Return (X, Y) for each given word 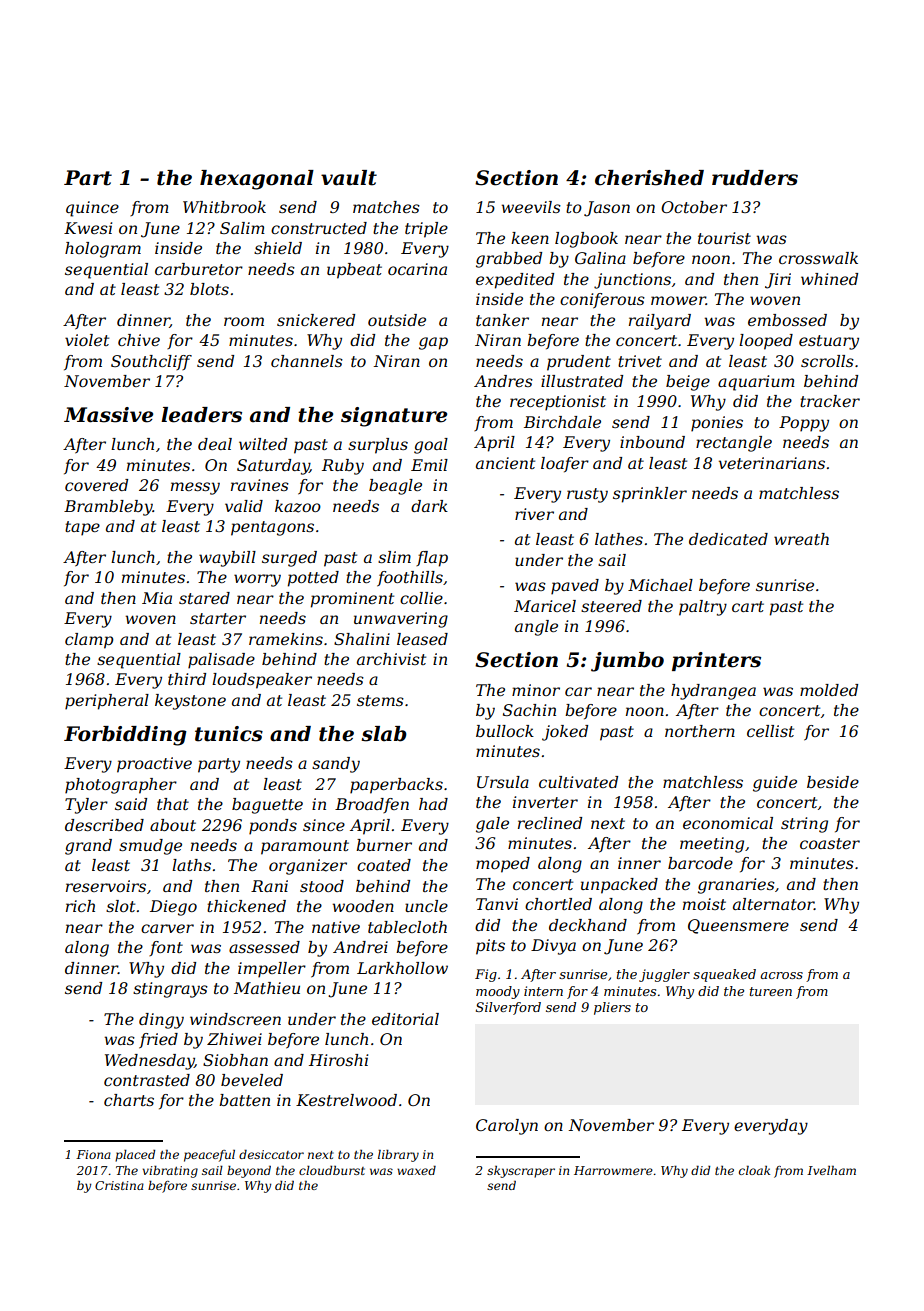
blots (209, 289)
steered (611, 606)
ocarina (417, 269)
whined (829, 279)
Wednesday (149, 1062)
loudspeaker (262, 681)
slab (384, 734)
